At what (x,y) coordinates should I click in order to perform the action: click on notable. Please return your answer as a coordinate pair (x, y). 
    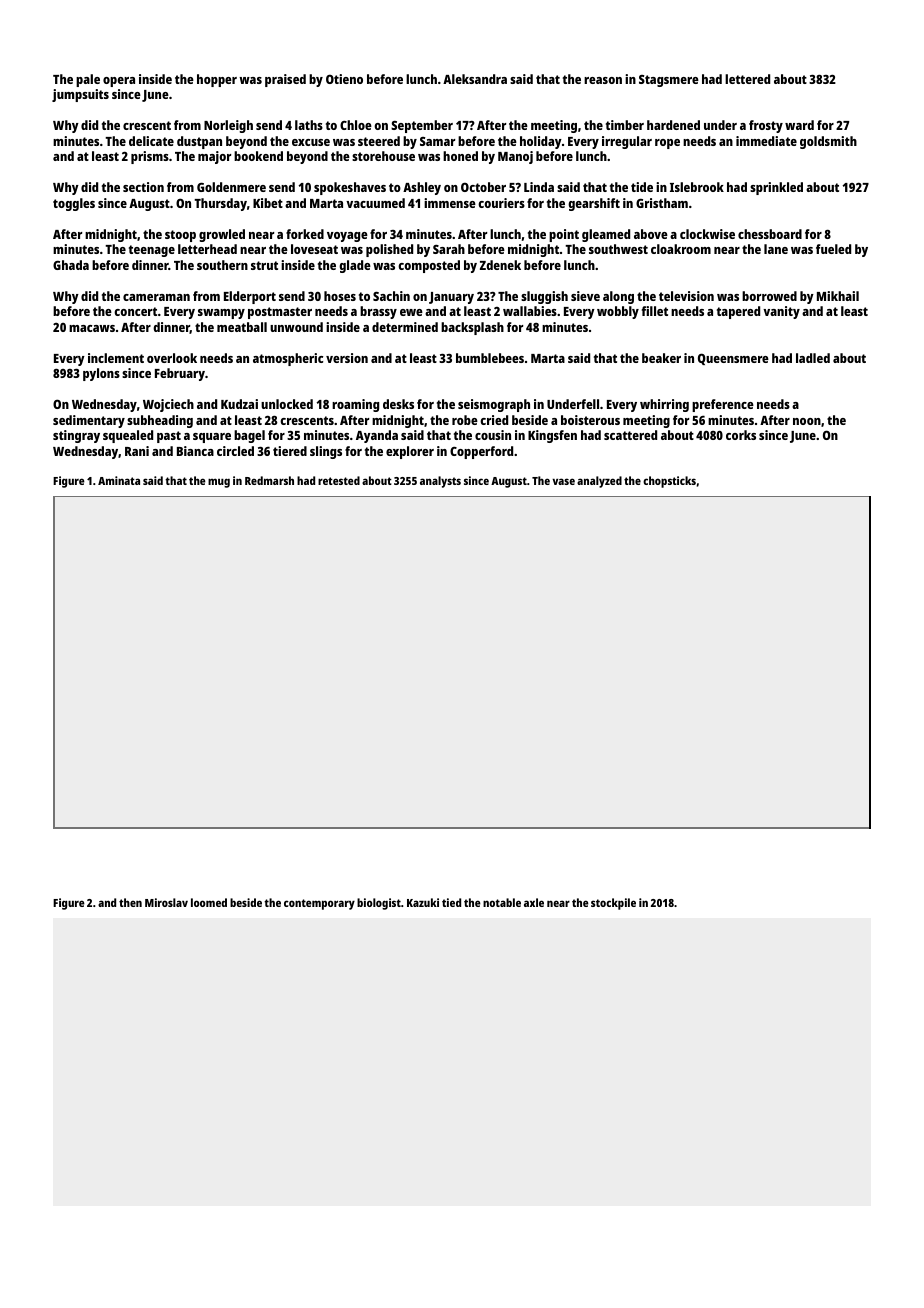
    Looking at the image, I should click on (502, 902).
